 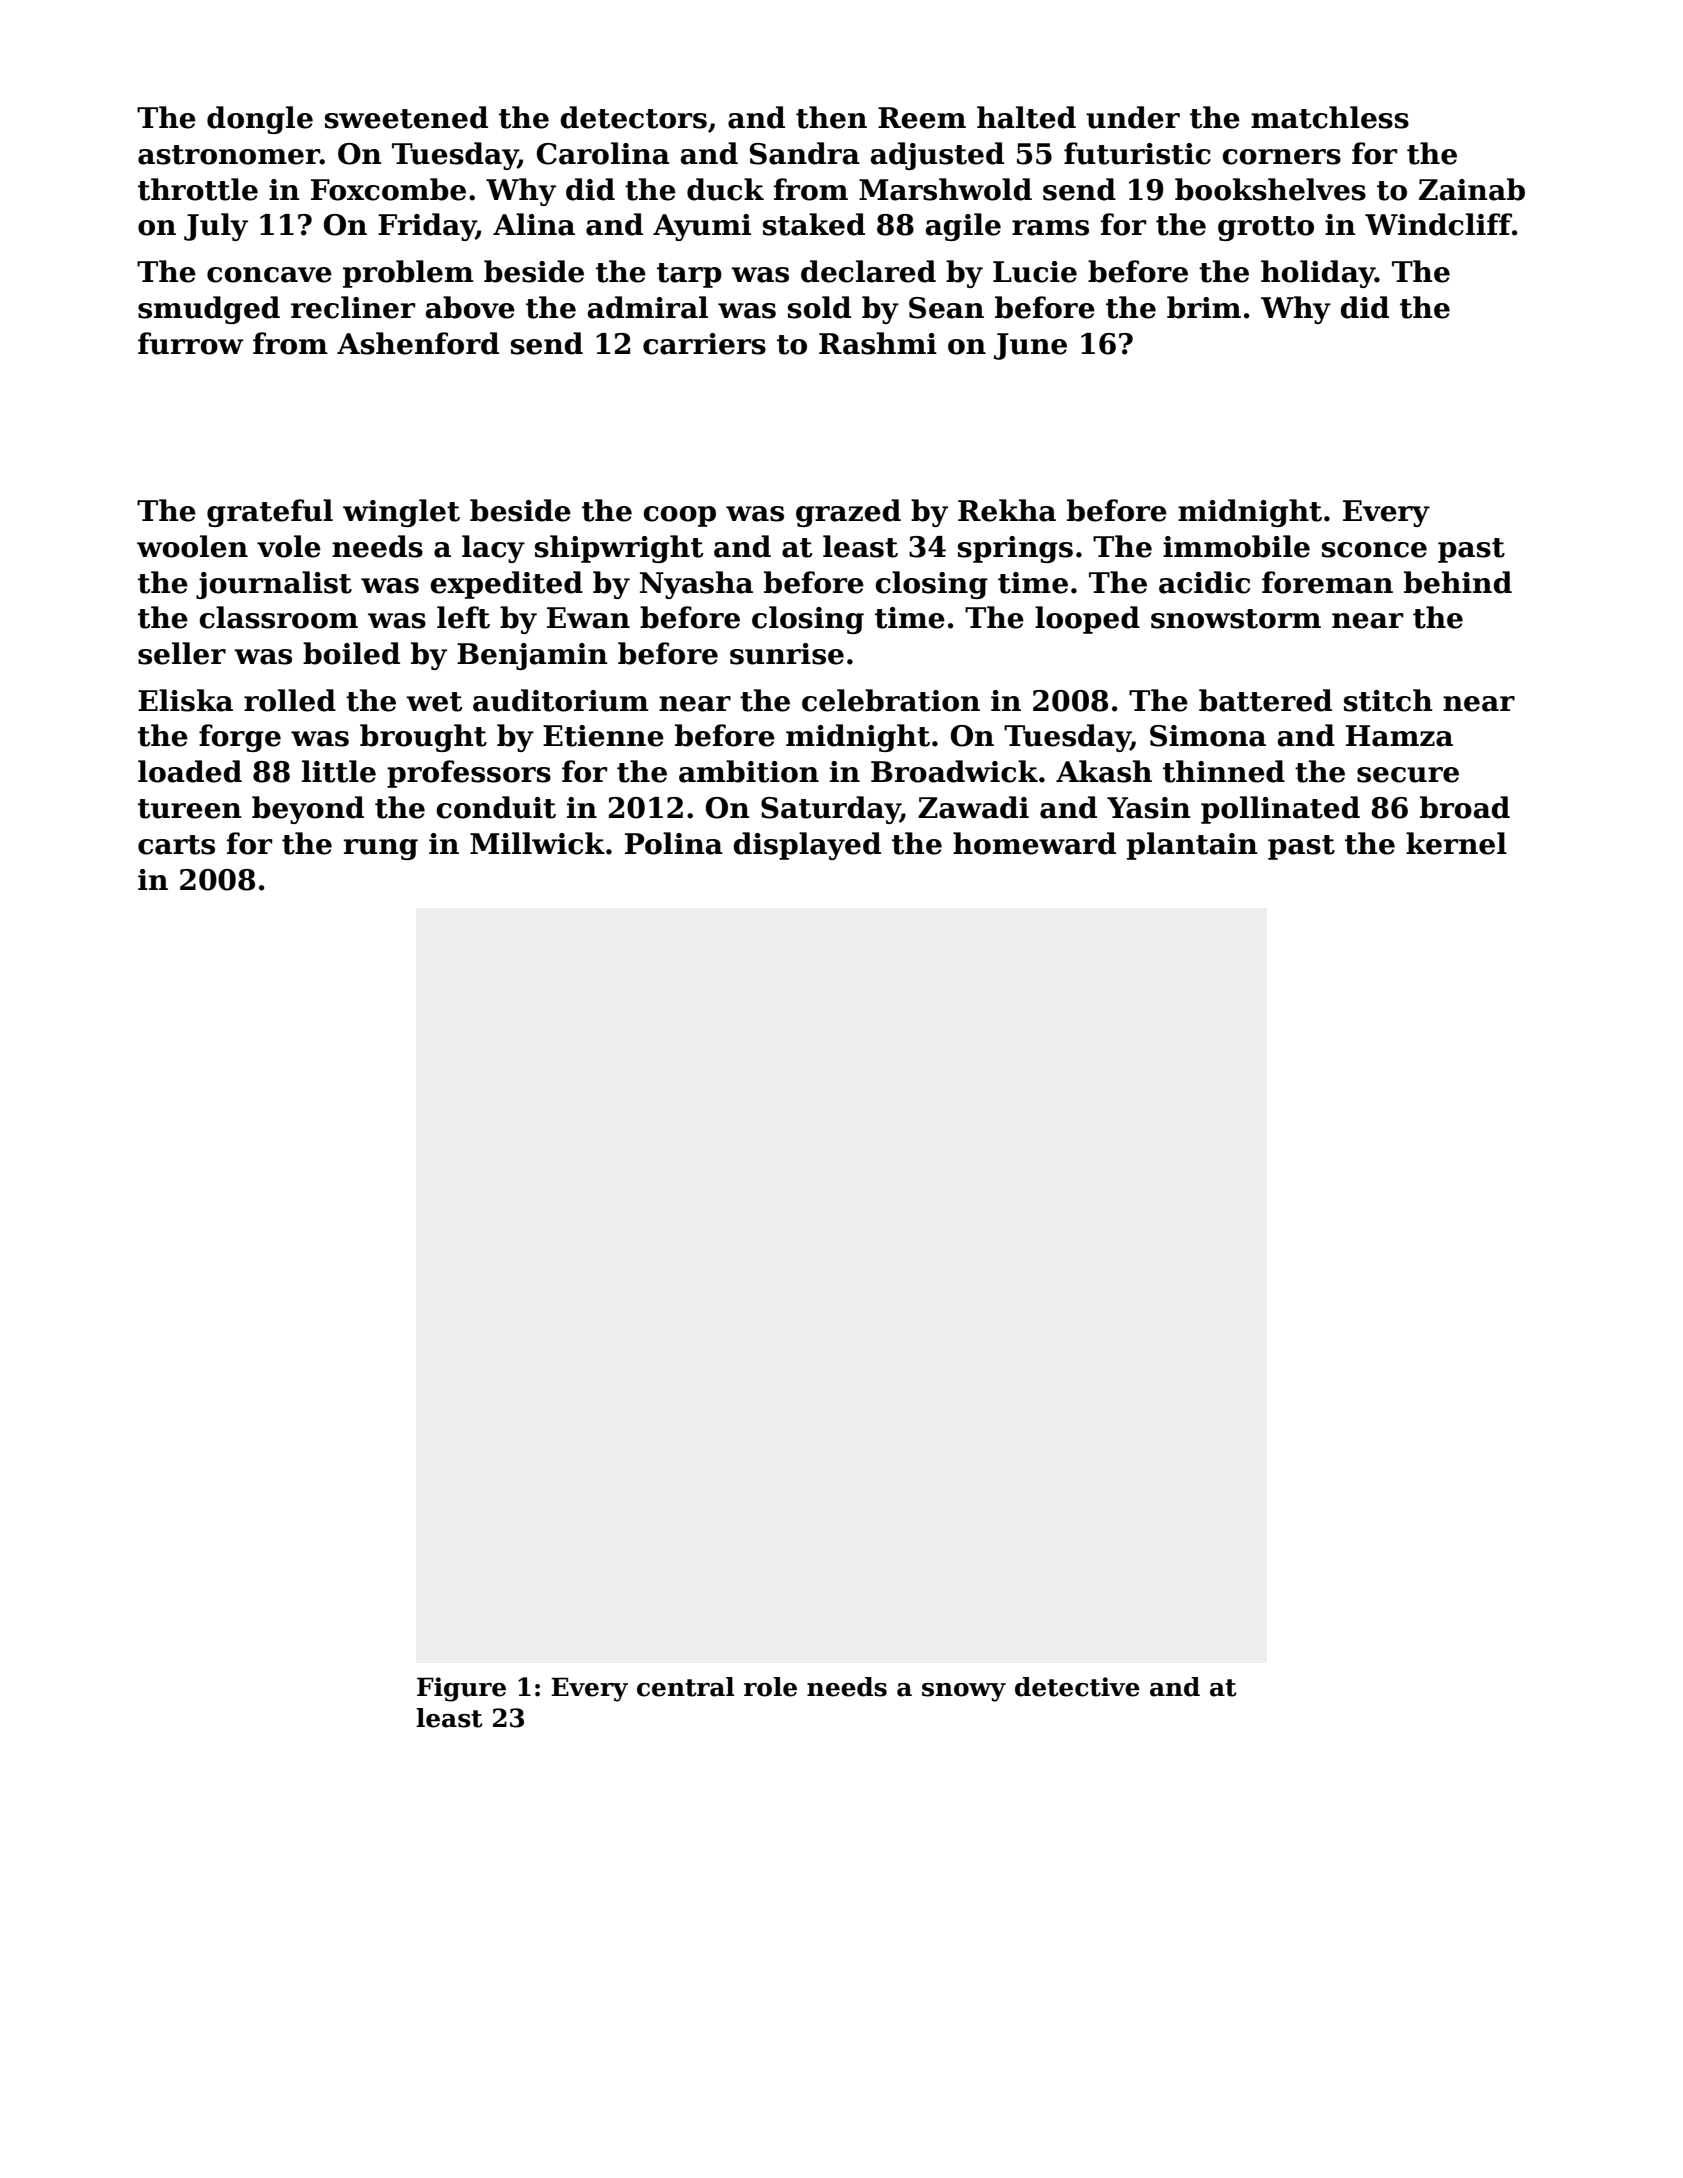 What do you see at coordinates (461, 1689) in the screenshot?
I see `Figure` at bounding box center [461, 1689].
